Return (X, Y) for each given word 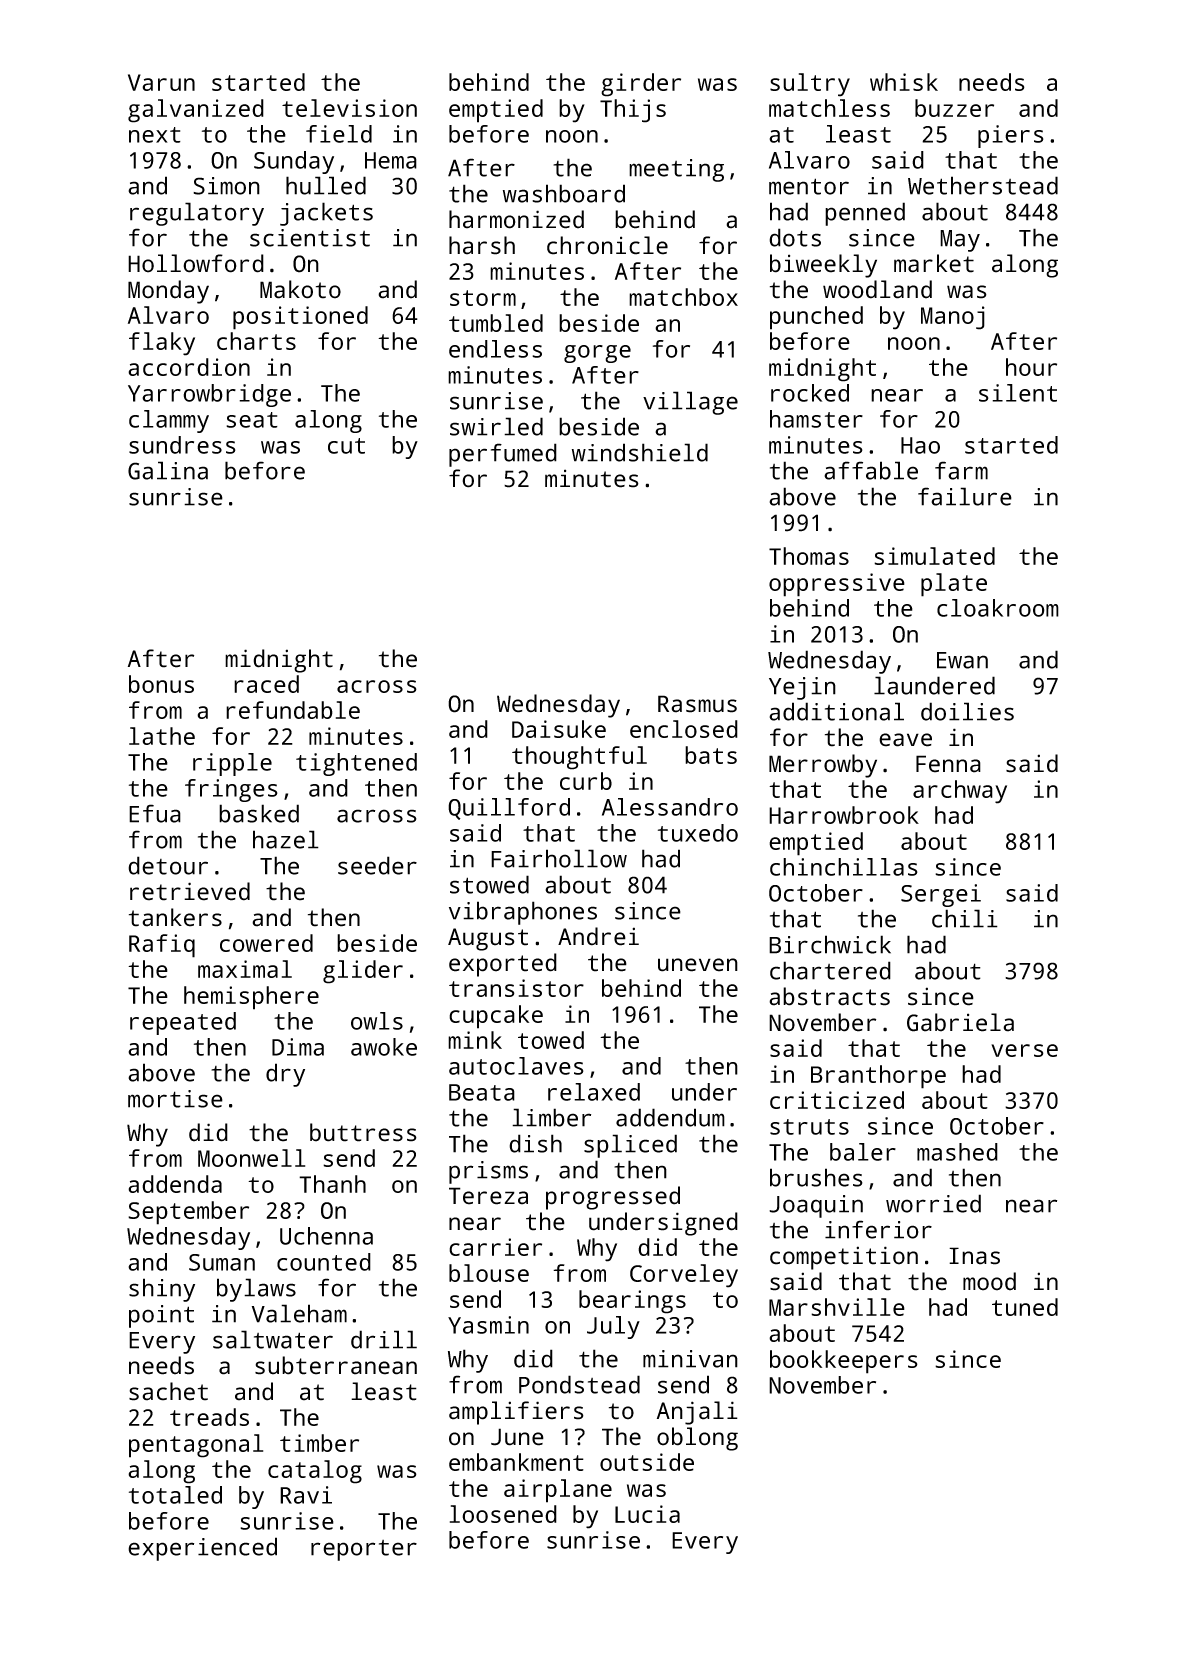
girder (641, 85)
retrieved (190, 891)
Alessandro (670, 807)
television (349, 108)
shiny (162, 1290)
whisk (904, 82)
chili (965, 918)
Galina (168, 470)
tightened (356, 764)
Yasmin (488, 1325)
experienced (202, 1549)
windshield (640, 452)
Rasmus (697, 704)
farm (961, 470)
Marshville (837, 1307)
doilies (967, 711)
